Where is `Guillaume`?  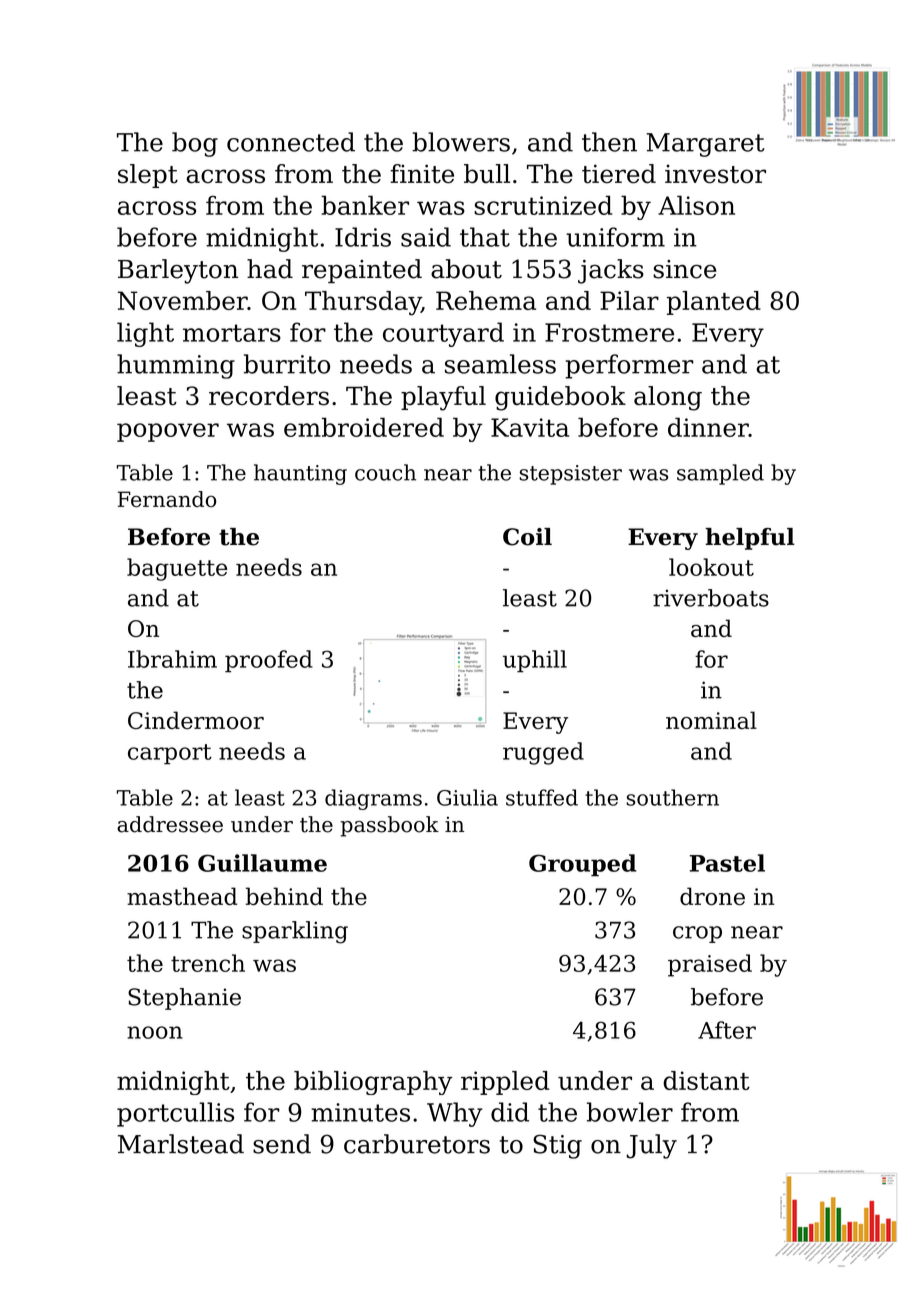
Guillaume is located at coordinates (262, 863).
